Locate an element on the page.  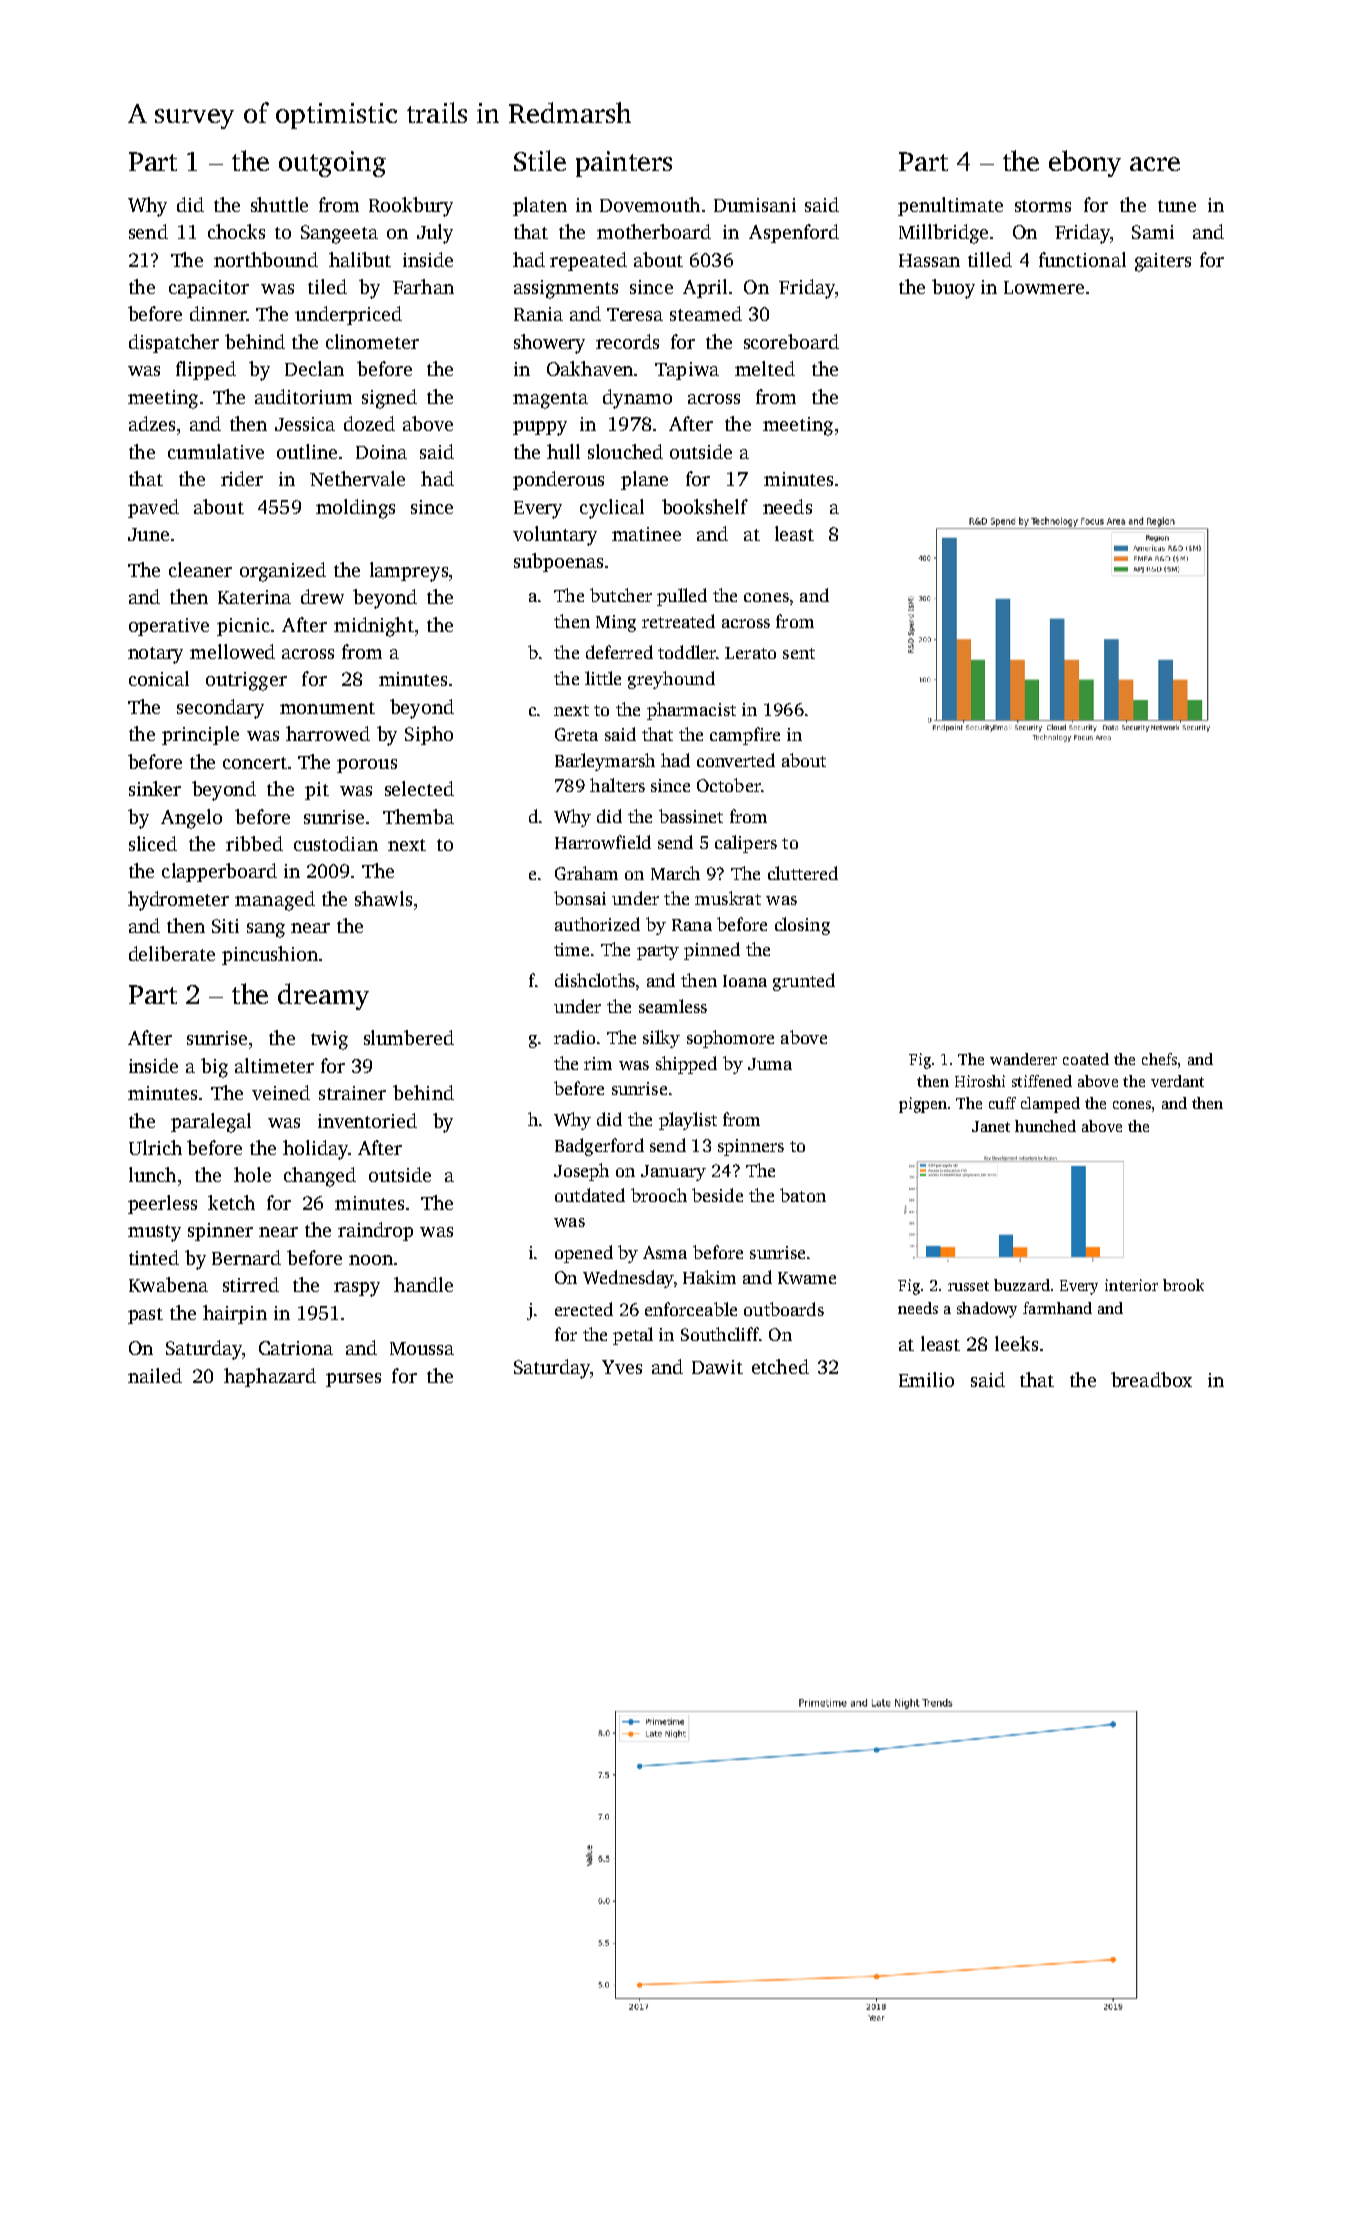
sophomore is located at coordinates (730, 1039).
